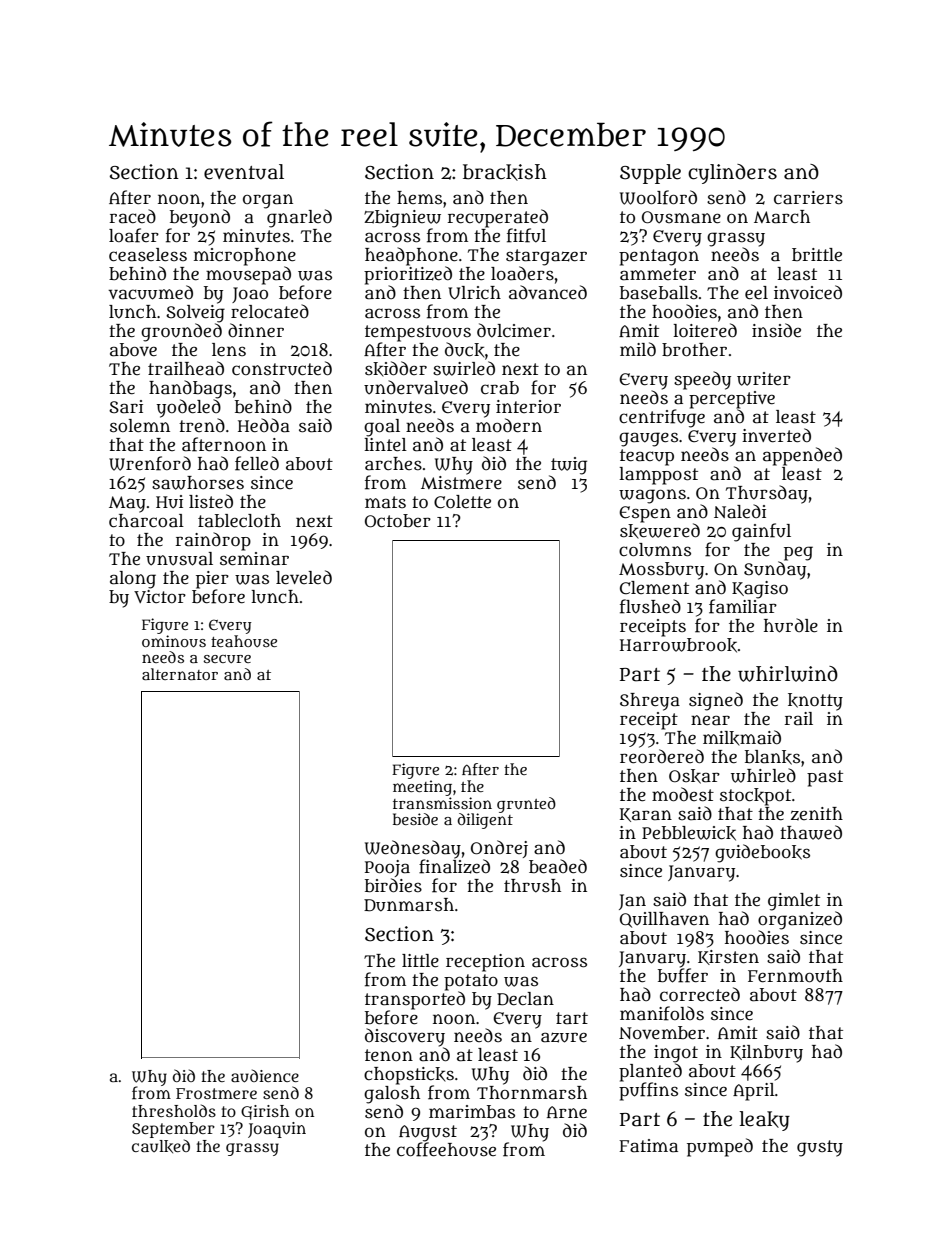 Image resolution: width=952 pixels, height=1233 pixels. What do you see at coordinates (505, 172) in the screenshot?
I see `brackish` at bounding box center [505, 172].
